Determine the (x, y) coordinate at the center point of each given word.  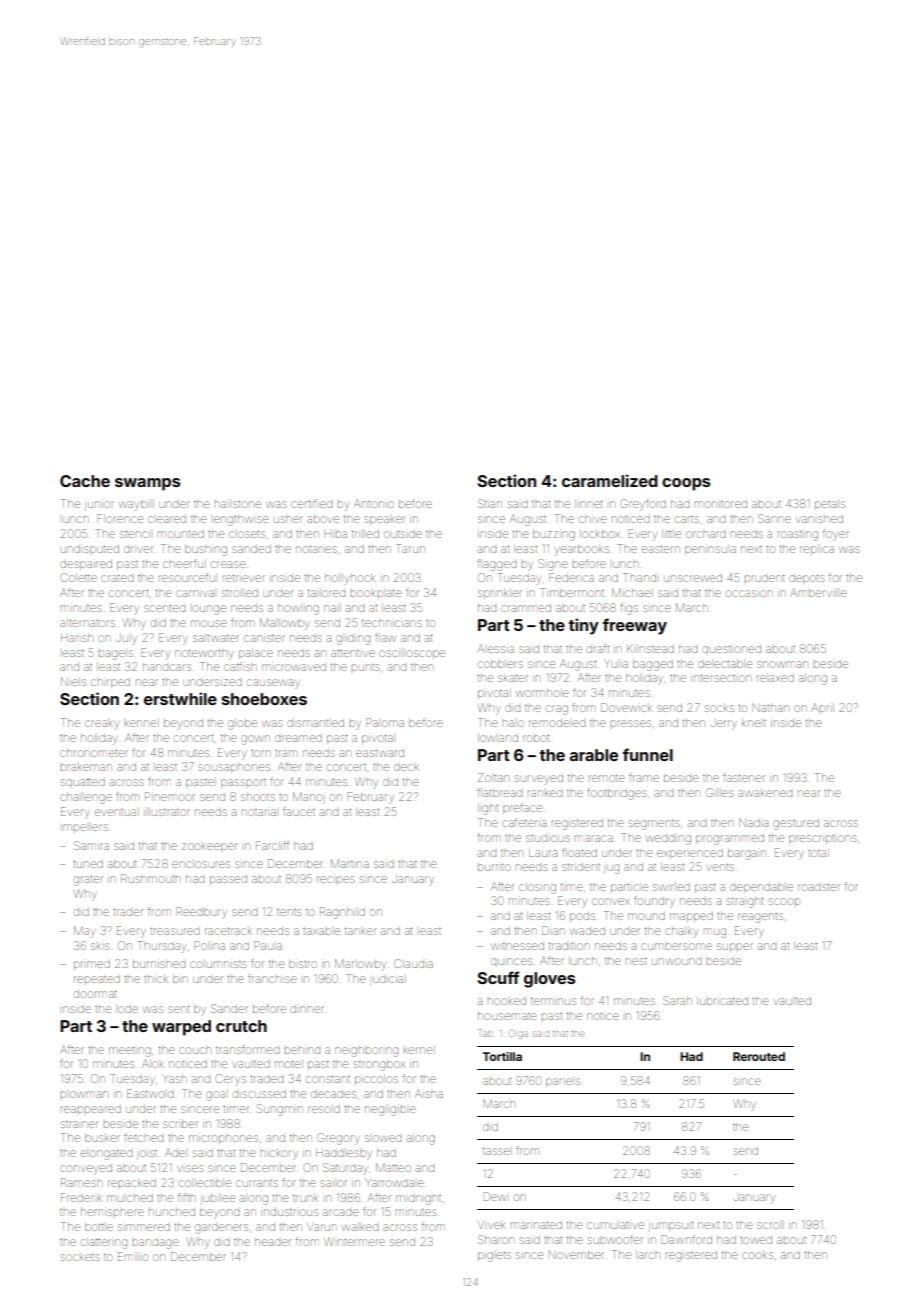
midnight (418, 1200)
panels (563, 1082)
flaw (385, 637)
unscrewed (693, 578)
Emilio (133, 1256)
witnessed (517, 946)
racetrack (228, 931)
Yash (175, 1079)
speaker (384, 520)
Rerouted (759, 1056)
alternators (87, 623)
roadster (819, 887)
